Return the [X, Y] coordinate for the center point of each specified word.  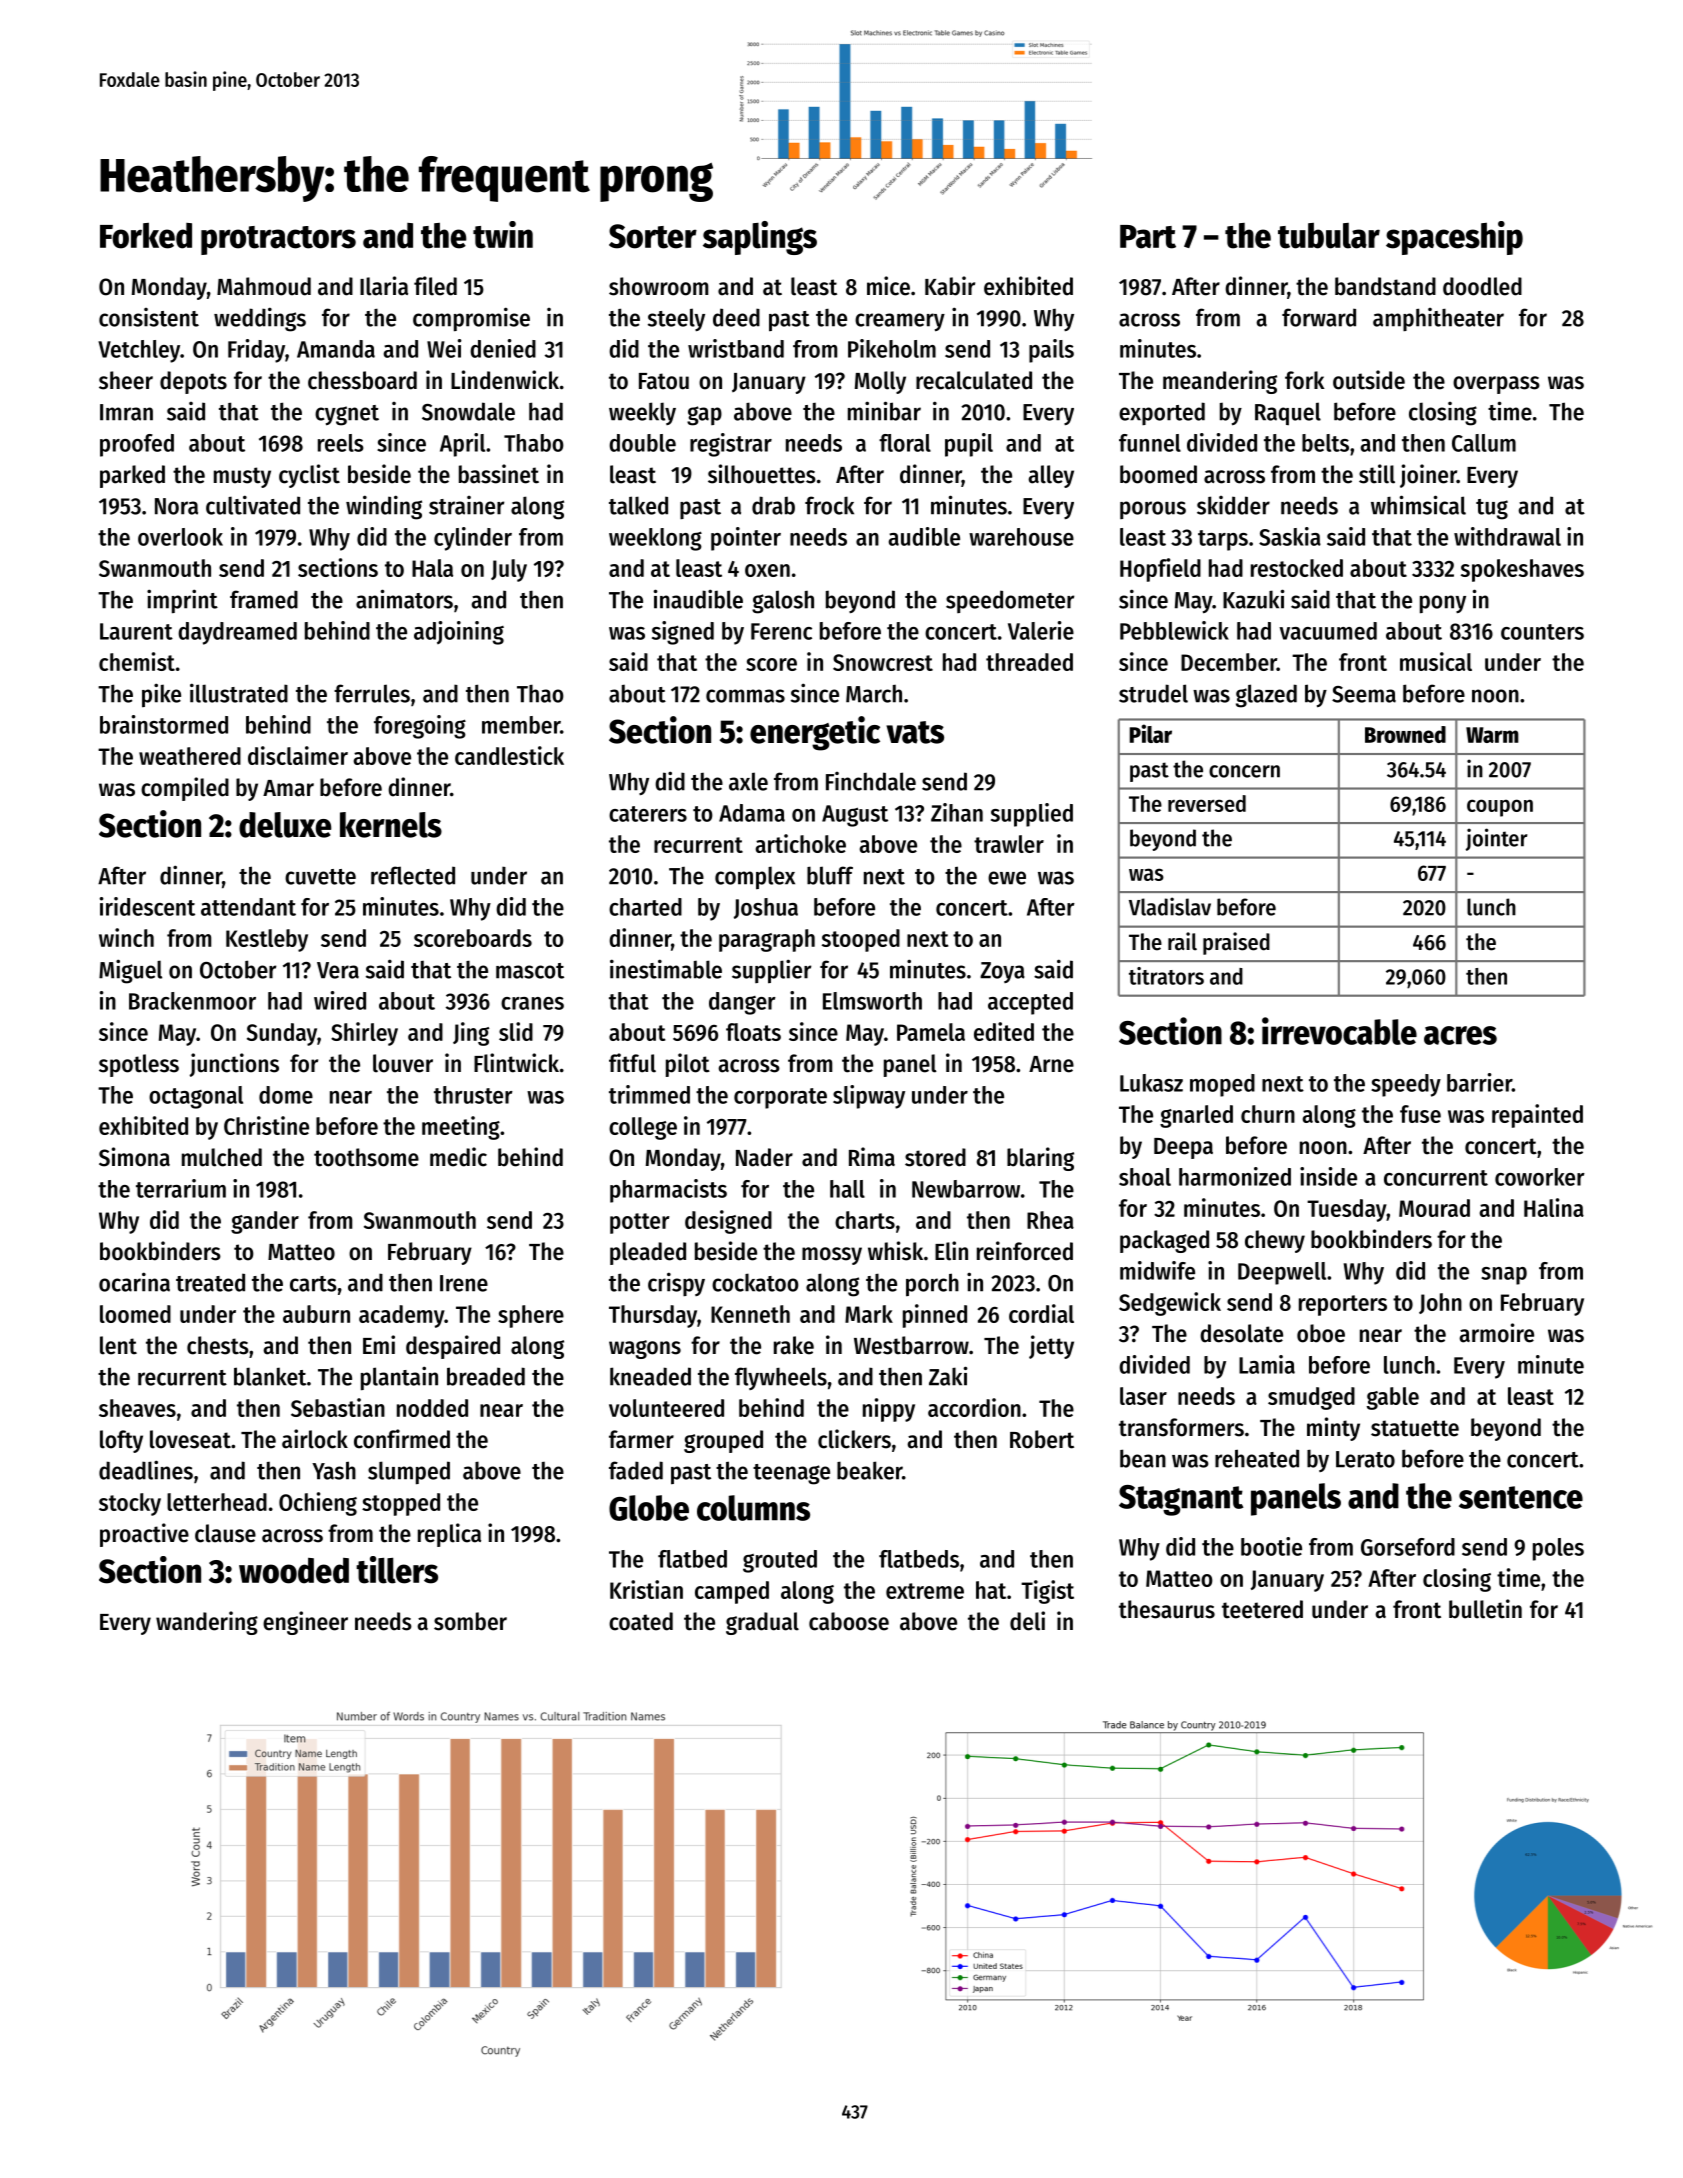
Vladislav [1170, 906]
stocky [130, 1504]
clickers [854, 1439]
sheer [126, 380]
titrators [1166, 976]
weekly [642, 413]
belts [1325, 443]
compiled [185, 789]
